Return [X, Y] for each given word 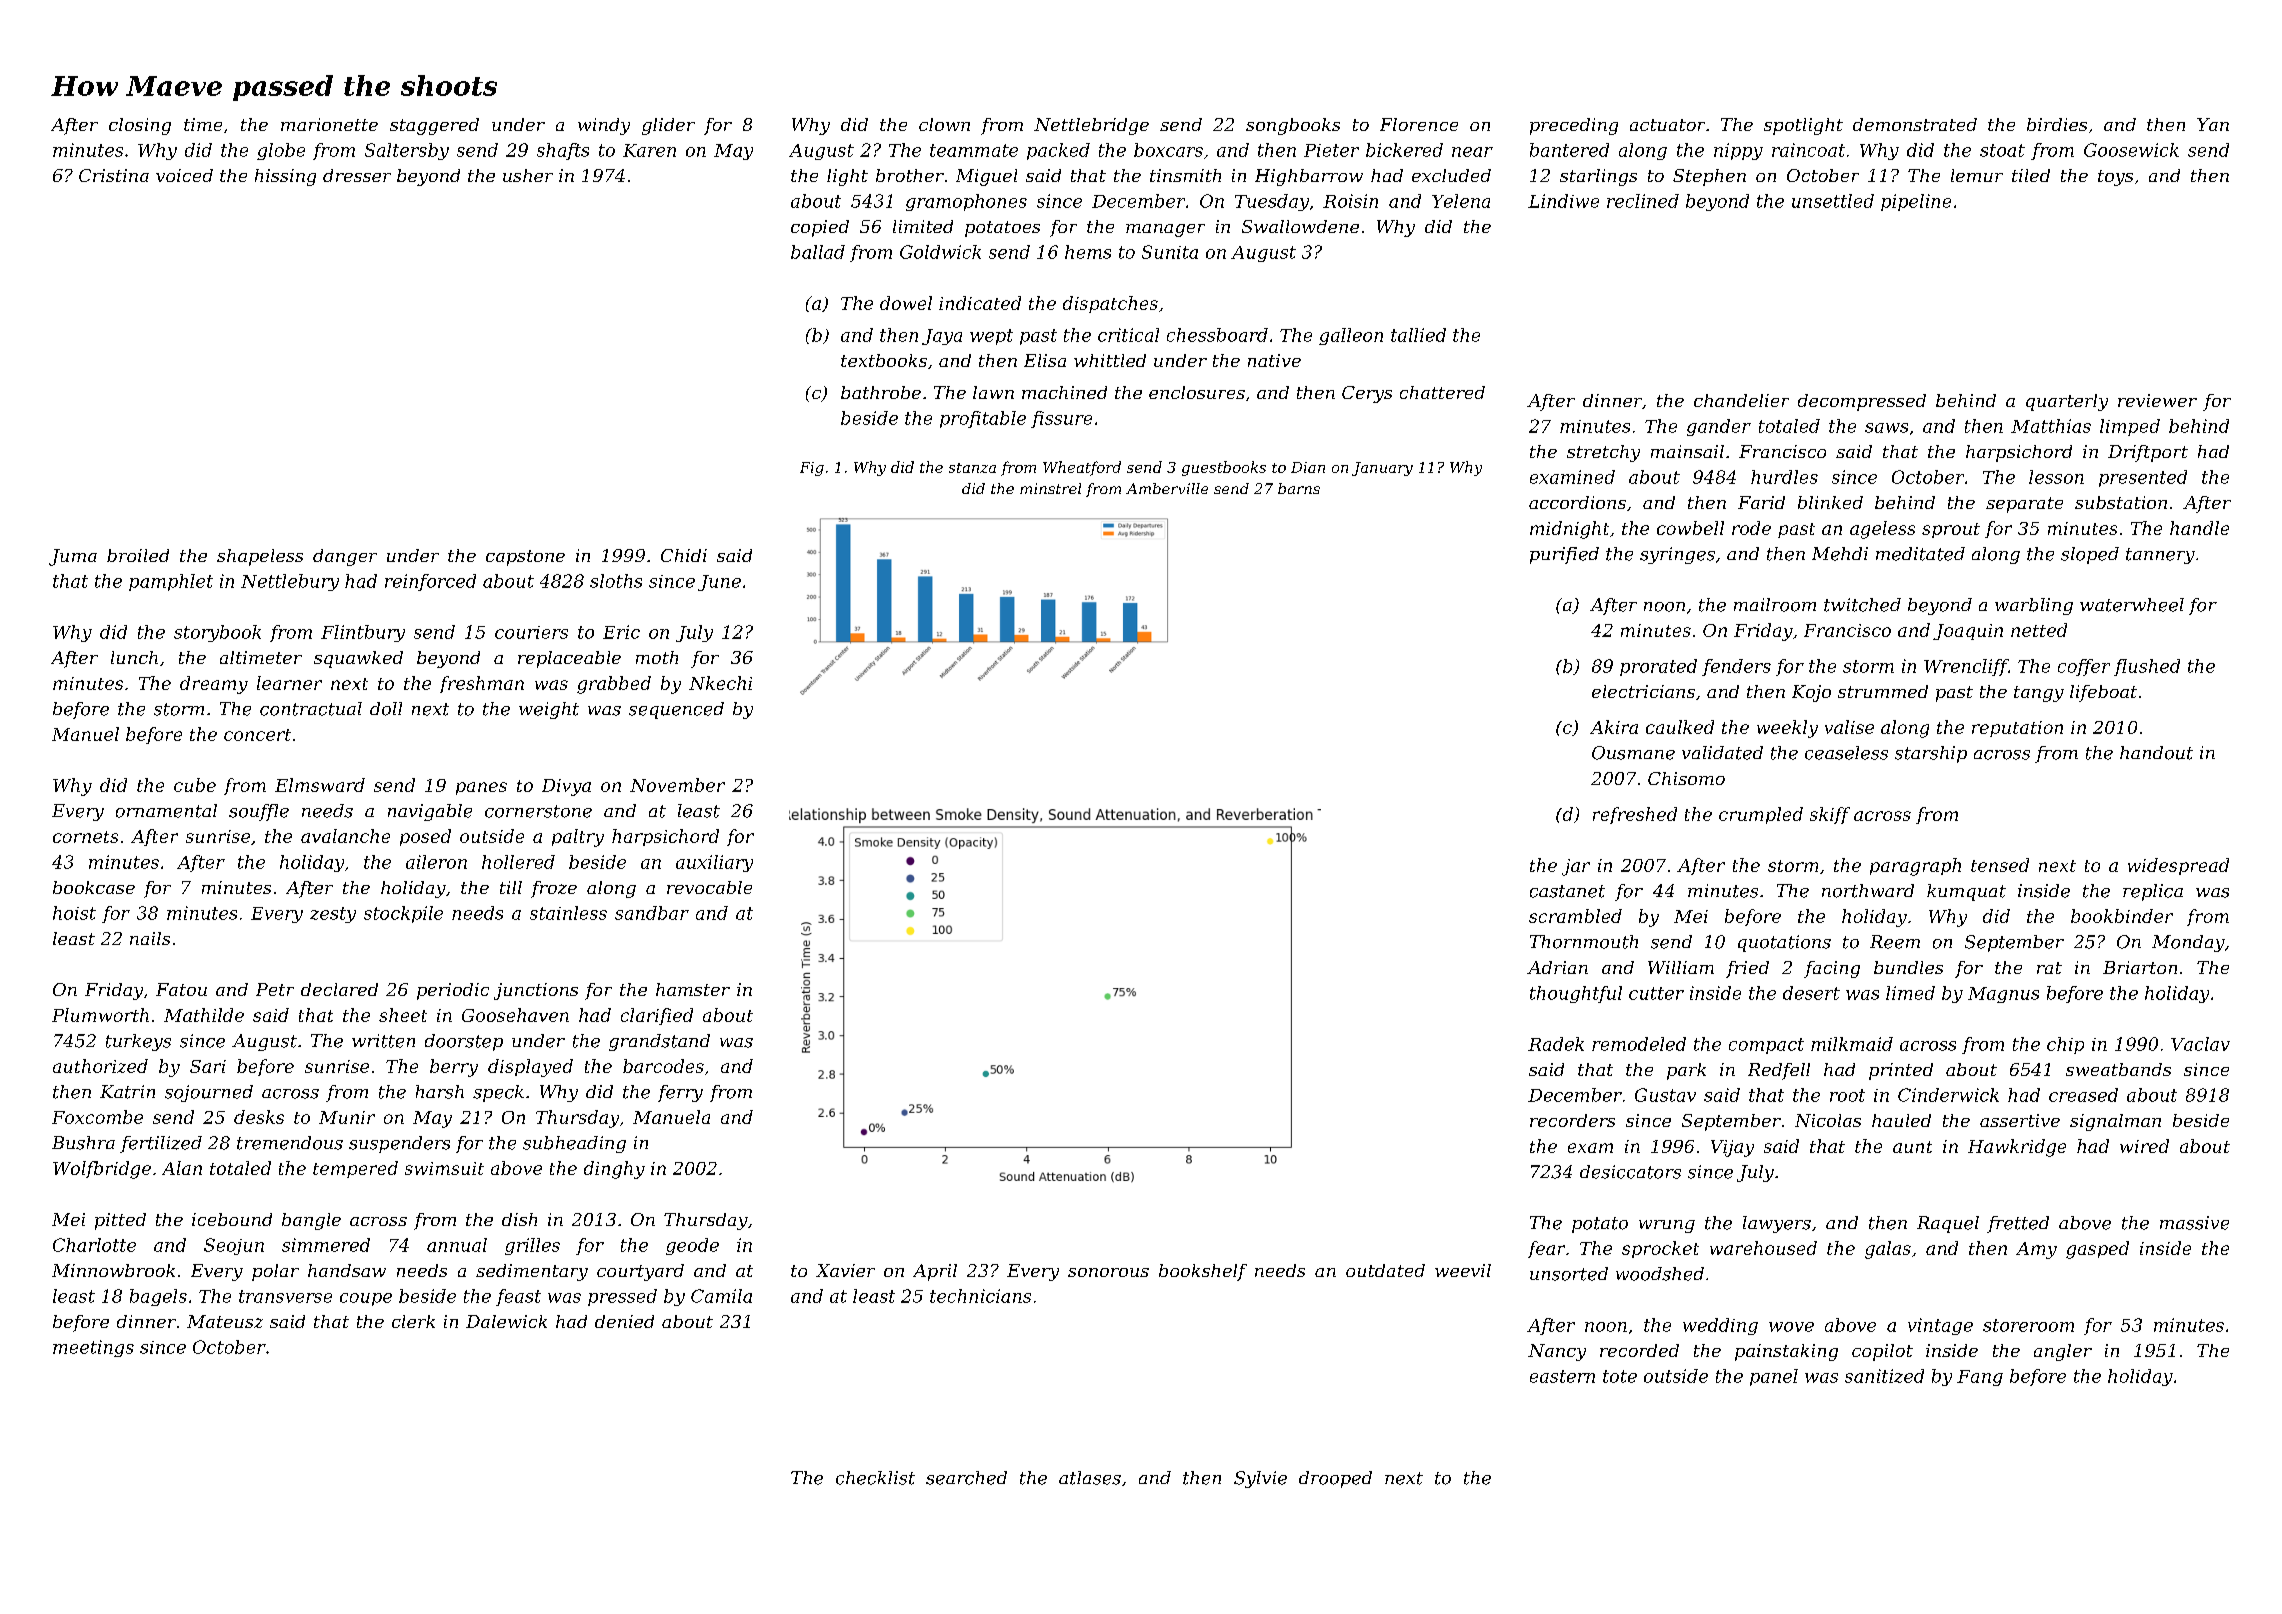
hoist [74, 913]
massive [2194, 1223]
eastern [1562, 1376]
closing [140, 126]
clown [944, 124]
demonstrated [1915, 124]
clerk [413, 1321]
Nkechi [720, 683]
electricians [1643, 691]
